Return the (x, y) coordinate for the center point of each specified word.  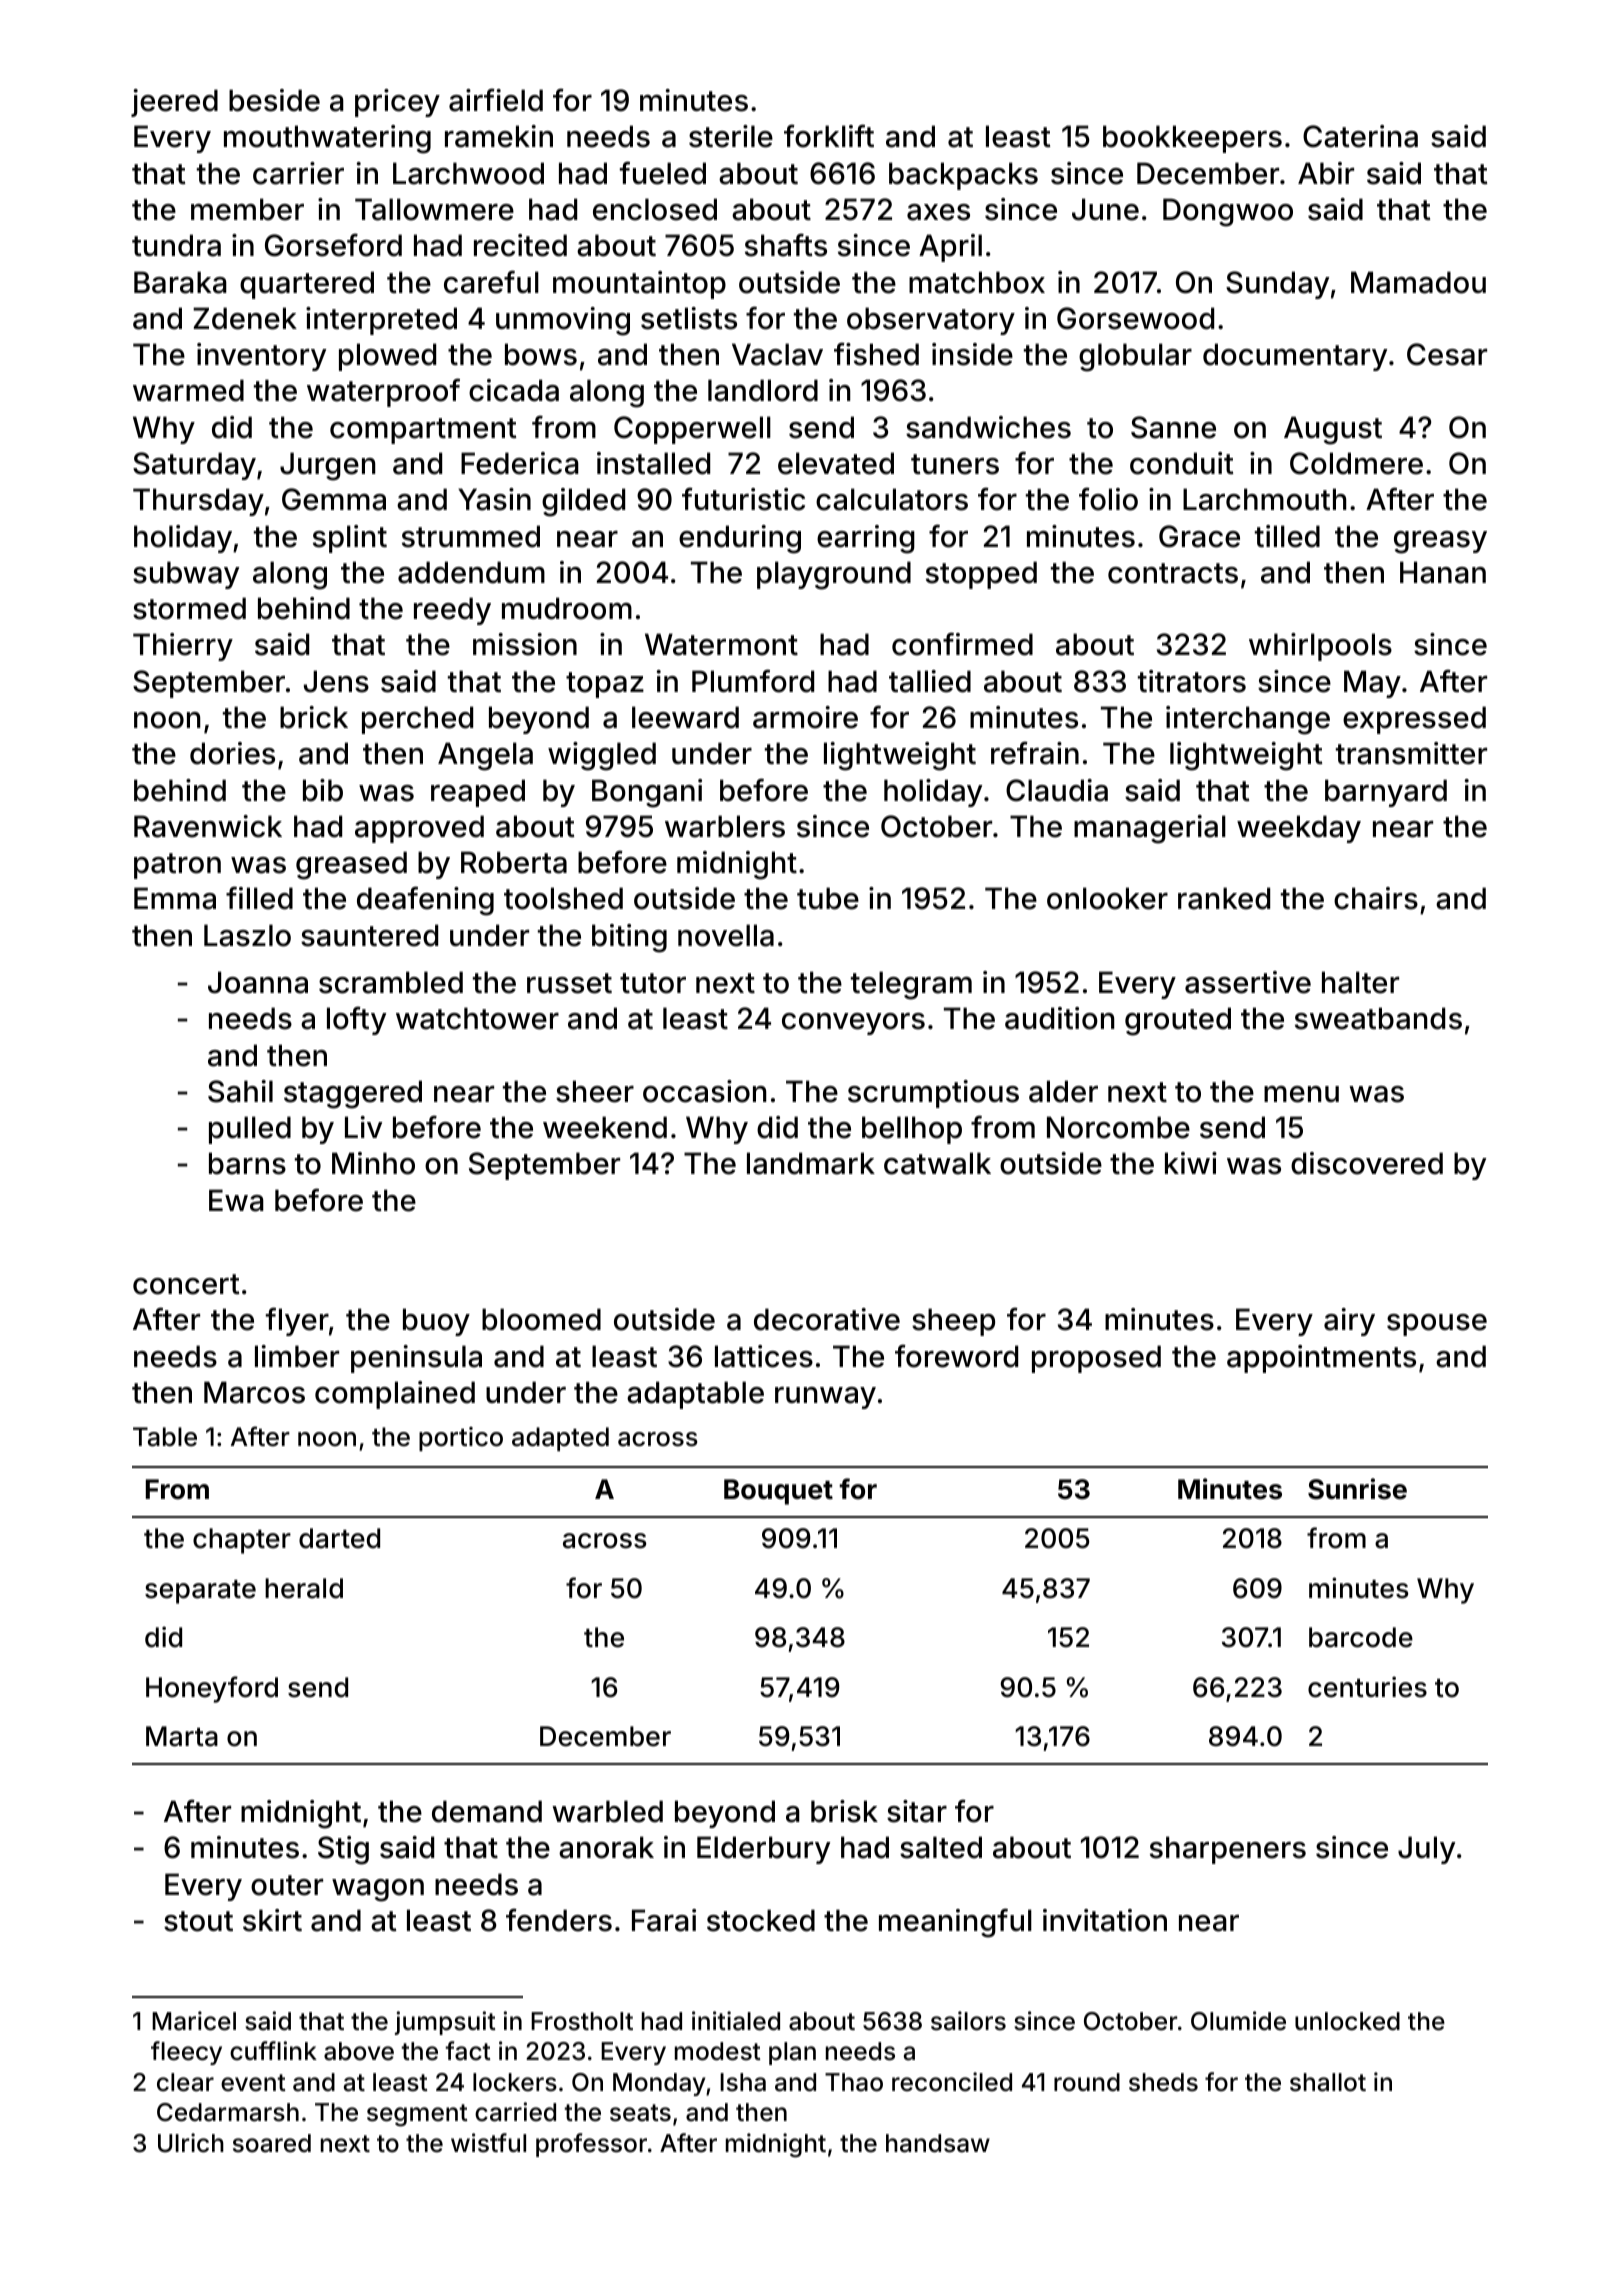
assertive (1248, 982)
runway (825, 1398)
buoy (436, 1322)
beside (274, 100)
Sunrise (1357, 1489)
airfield (496, 100)
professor (591, 2145)
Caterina (1360, 136)
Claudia (1057, 790)
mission (525, 644)
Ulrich (191, 2143)
